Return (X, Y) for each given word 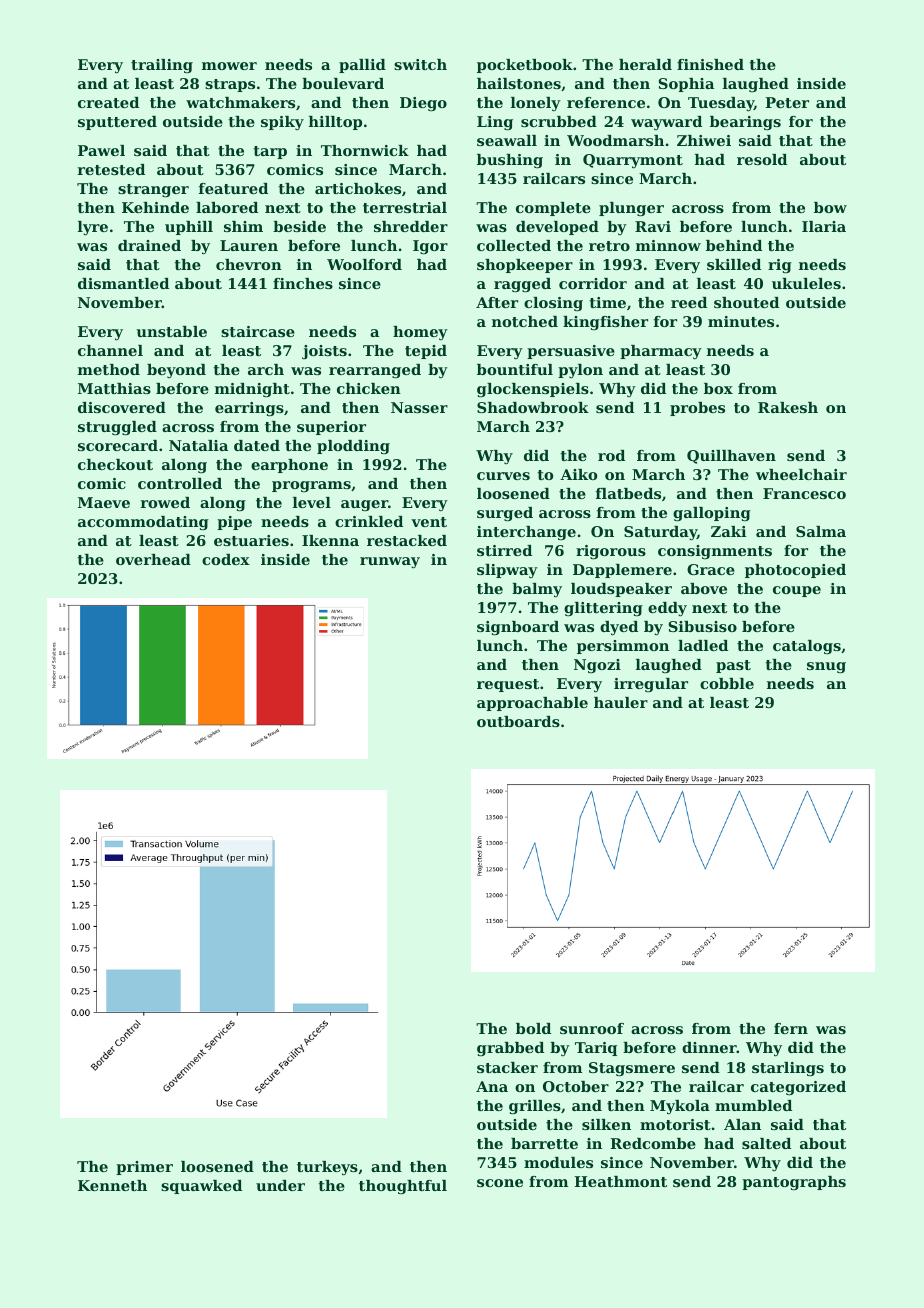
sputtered (117, 123)
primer (144, 1168)
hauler (621, 702)
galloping (712, 514)
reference (606, 102)
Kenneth (112, 1185)
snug (826, 668)
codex (226, 559)
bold (533, 1028)
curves (503, 476)
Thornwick (365, 150)
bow (830, 207)
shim (243, 226)
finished (710, 64)
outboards (518, 721)
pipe (234, 523)
